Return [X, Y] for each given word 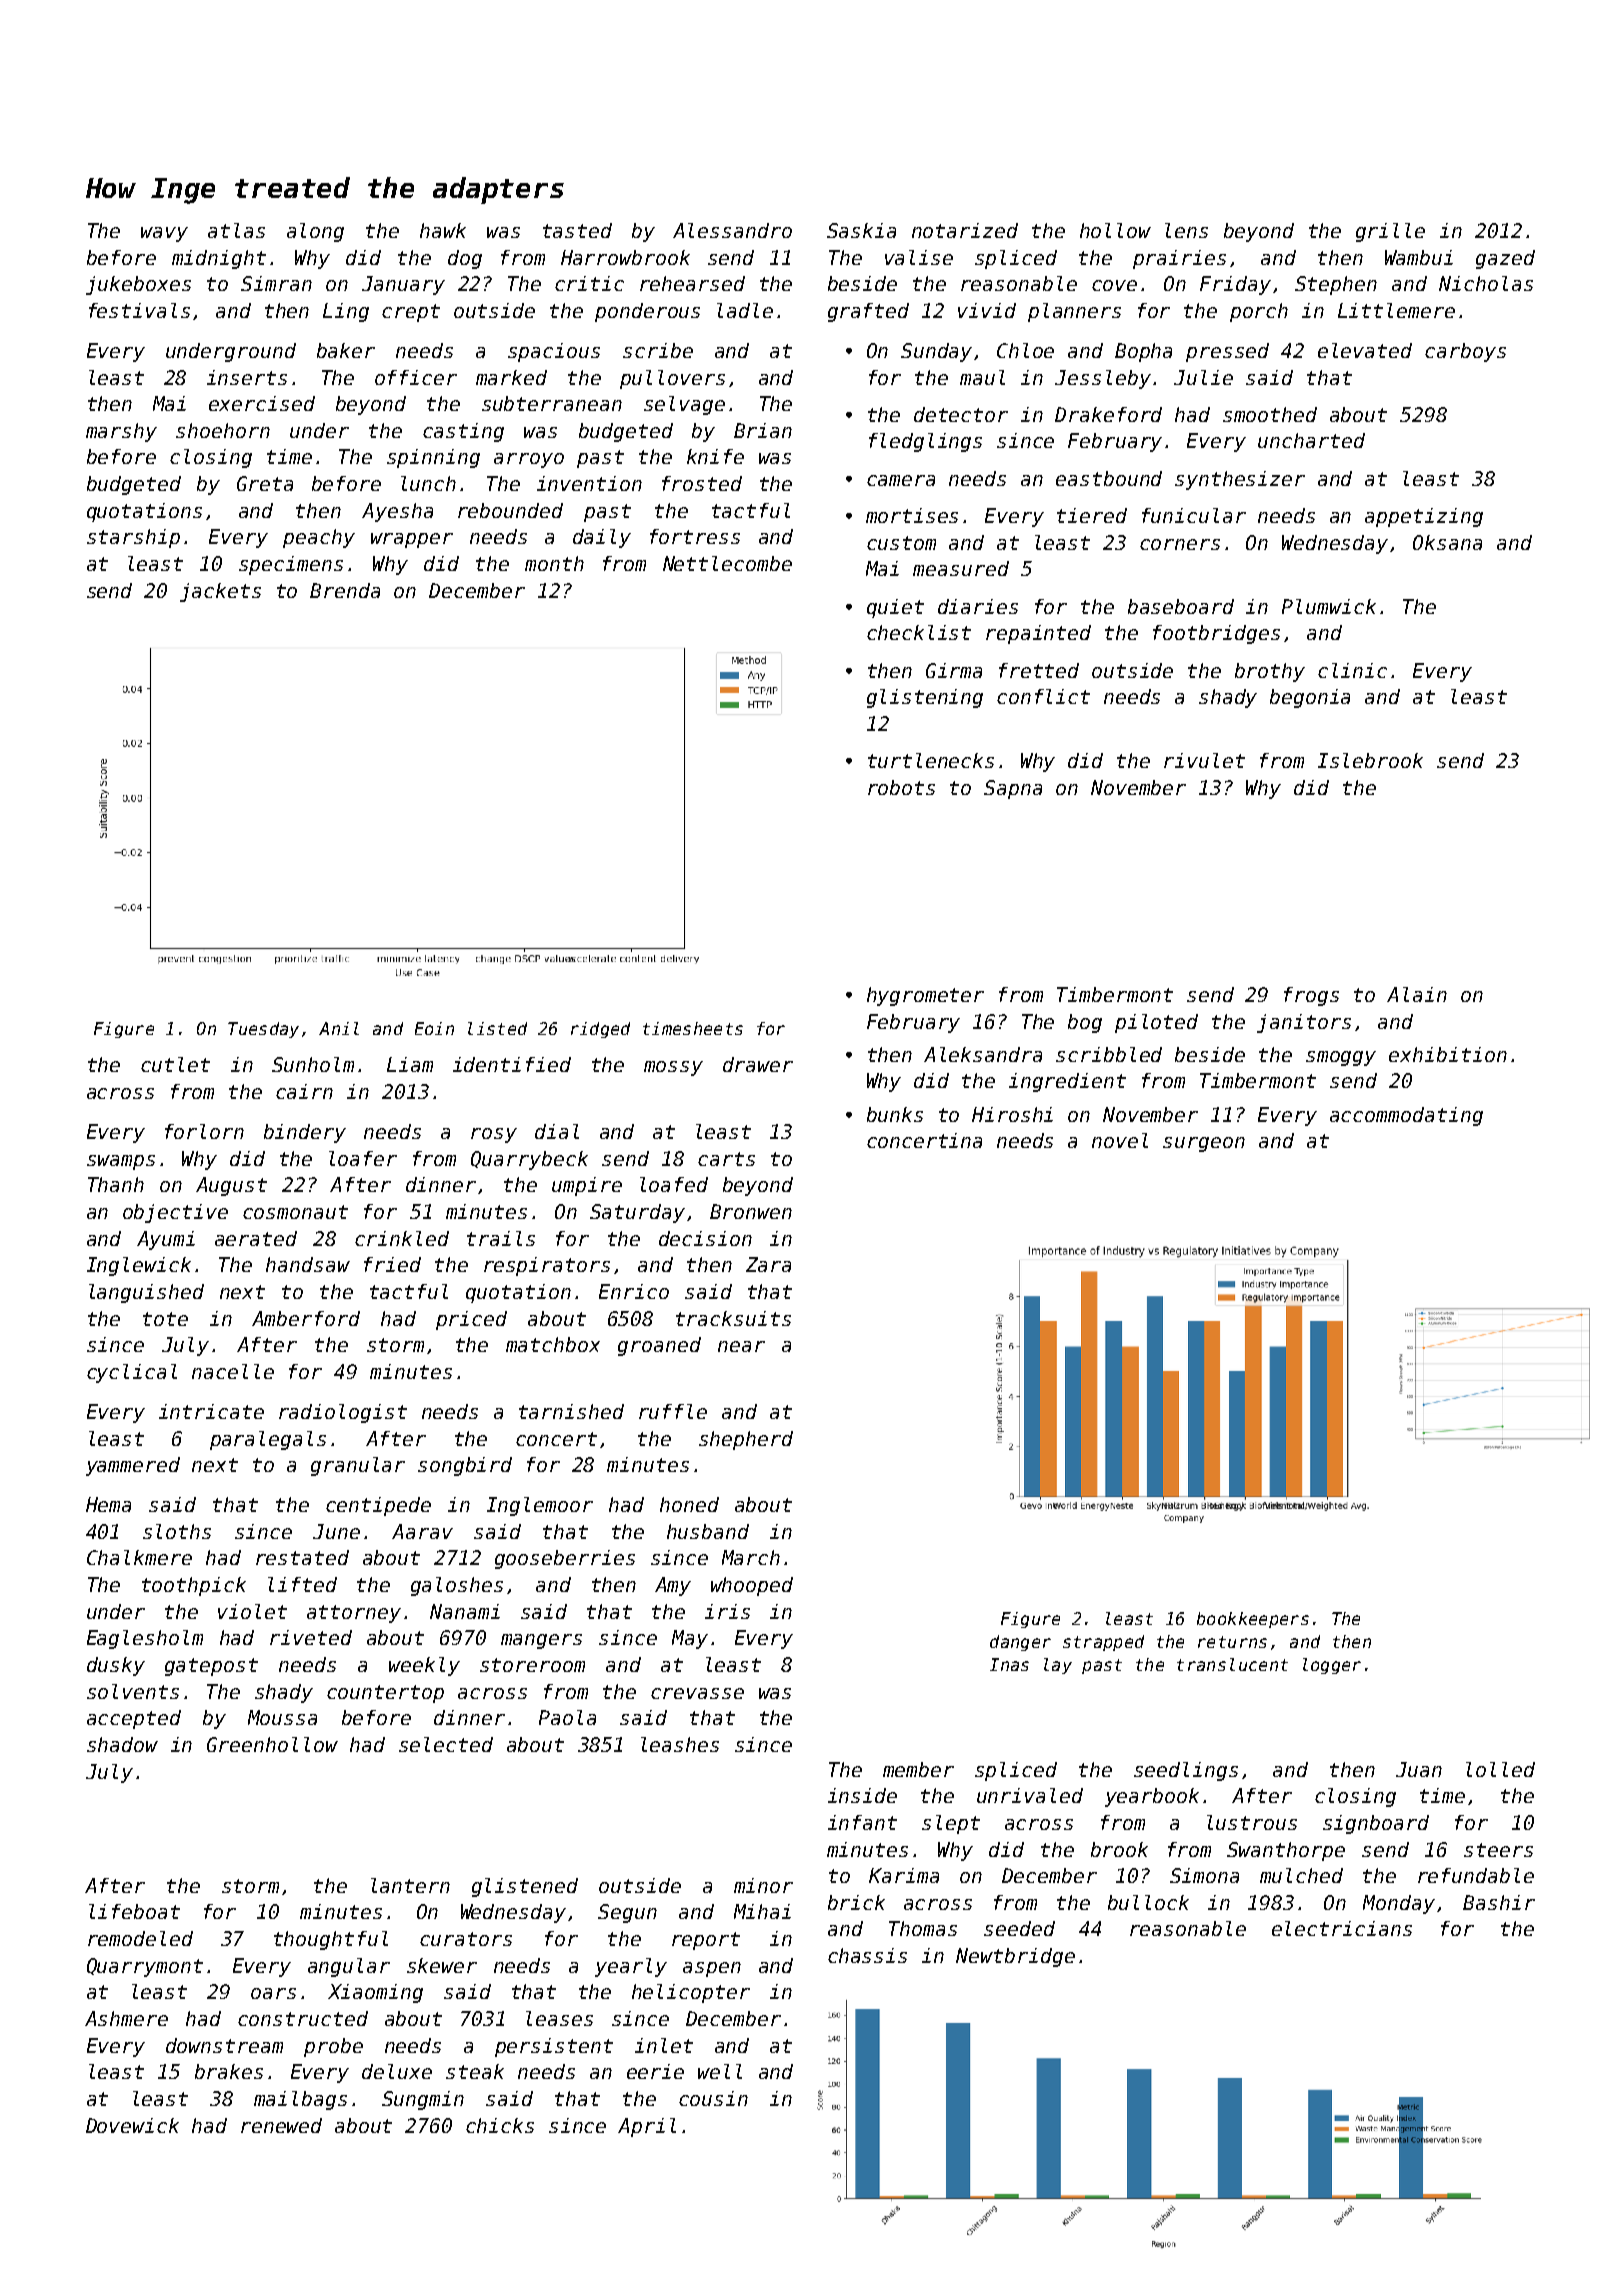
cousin [713, 2098]
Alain [1417, 994]
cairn [304, 1091]
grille [1390, 232]
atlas [236, 230]
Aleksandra [983, 1054]
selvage [684, 405]
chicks [500, 2125]
